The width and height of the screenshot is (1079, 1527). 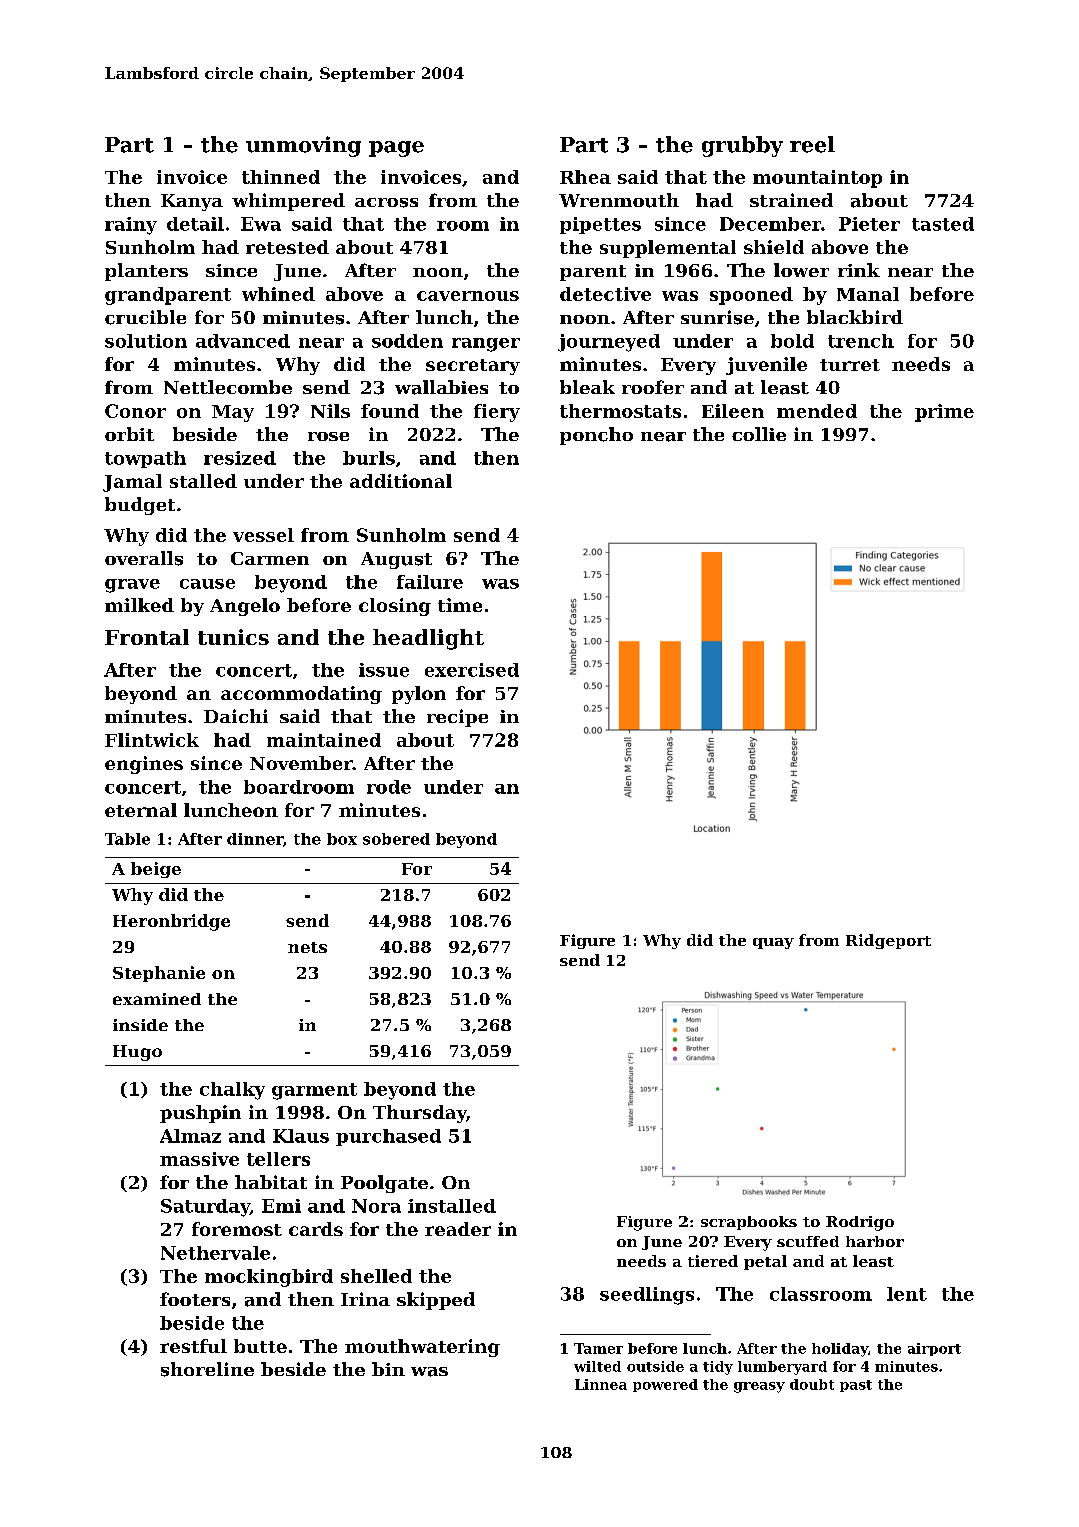 What do you see at coordinates (773, 943) in the screenshot?
I see `quay` at bounding box center [773, 943].
